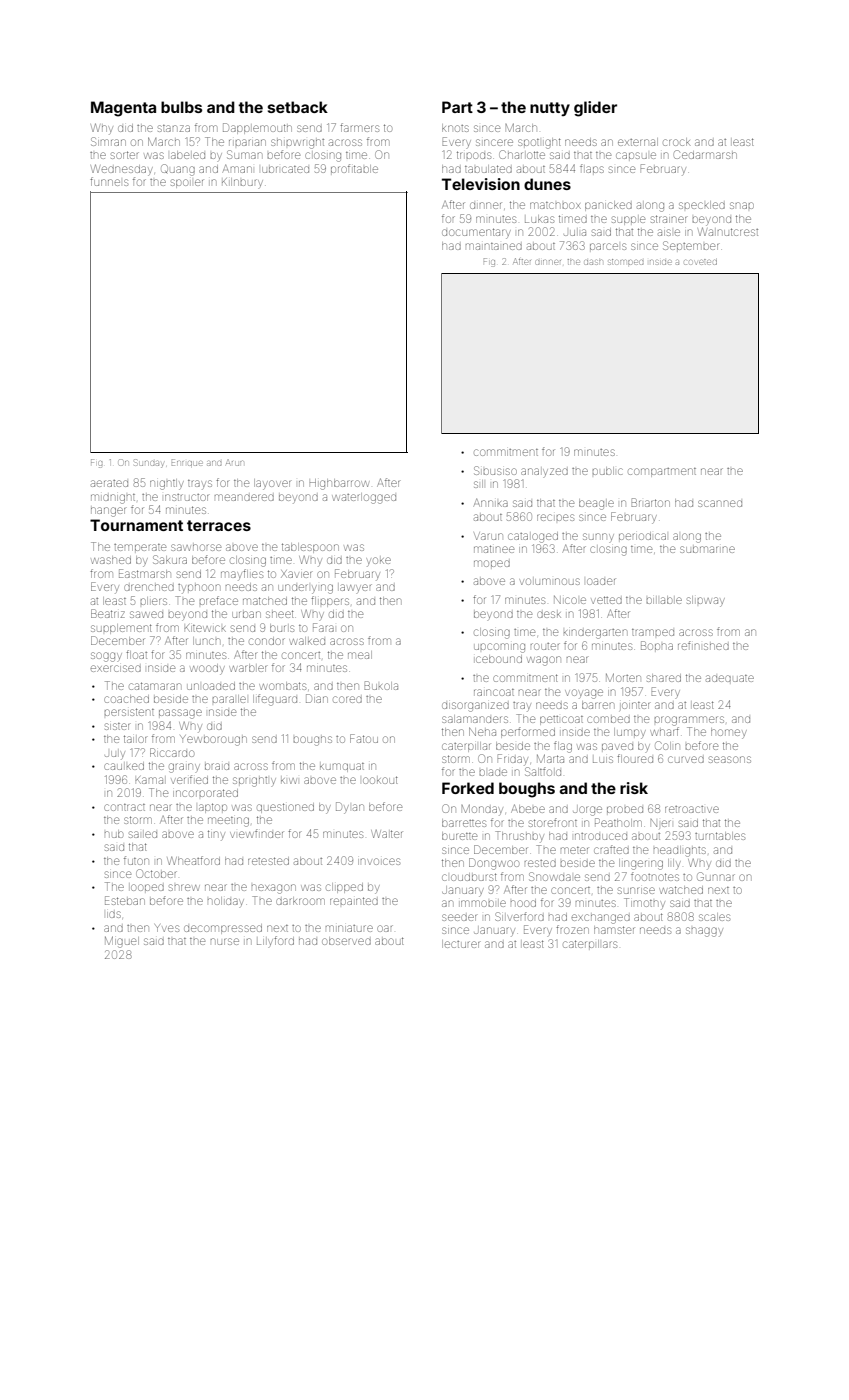 This page has height=1400, width=849. What do you see at coordinates (595, 109) in the page?
I see `glider` at bounding box center [595, 109].
